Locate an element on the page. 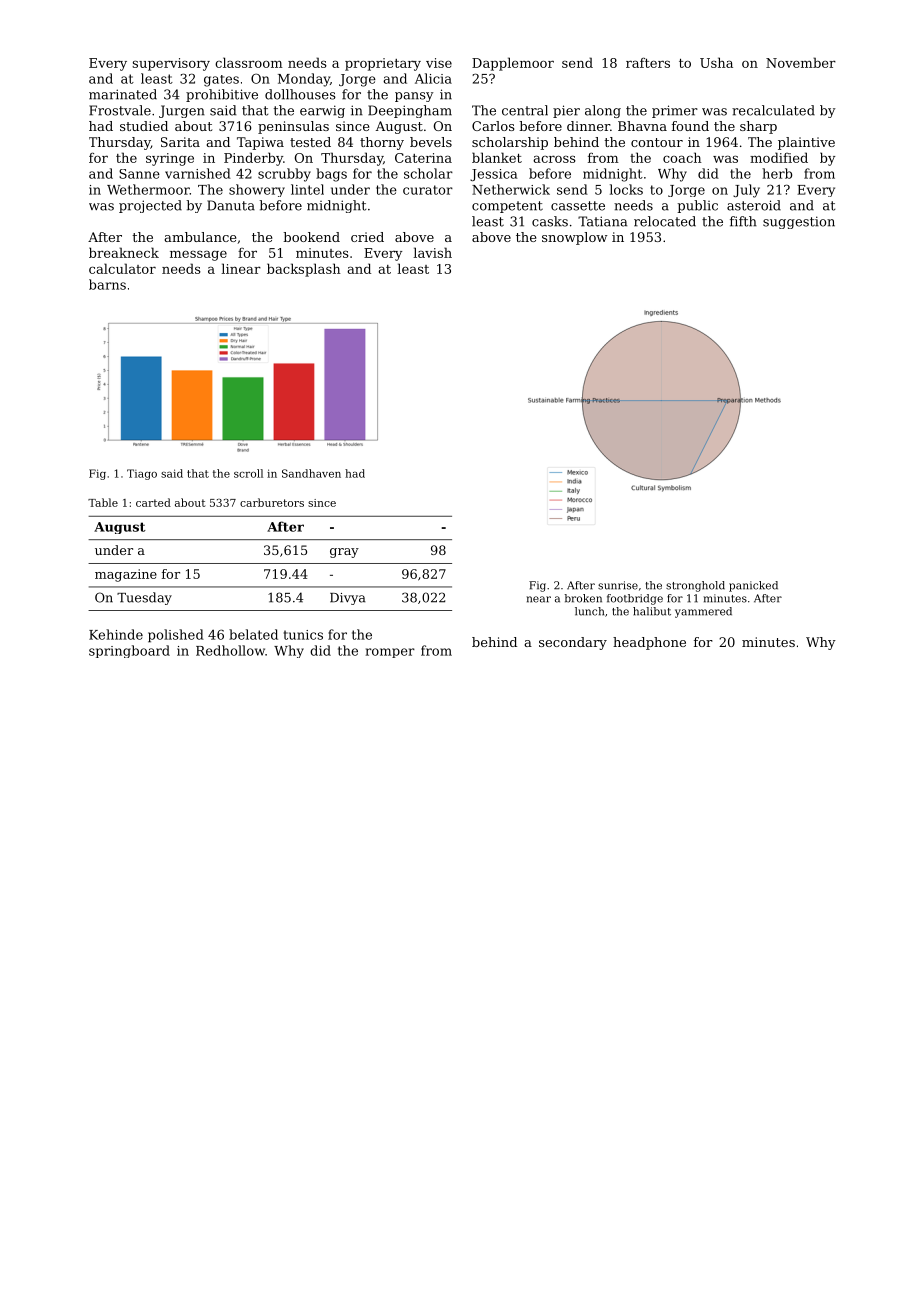 The image size is (924, 1308). Sandhaven is located at coordinates (311, 473).
